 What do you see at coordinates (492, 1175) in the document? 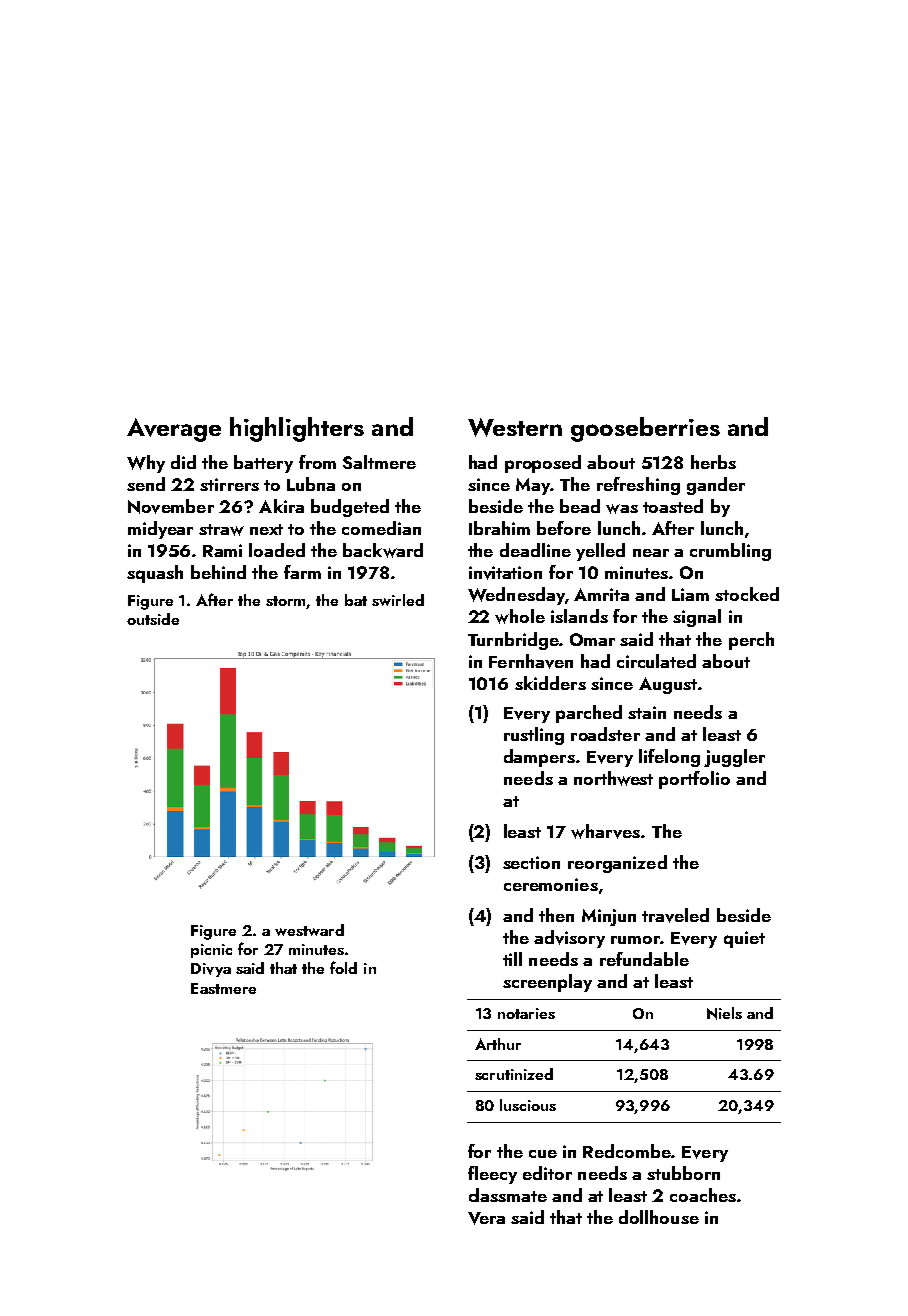
I see `fleecy` at bounding box center [492, 1175].
